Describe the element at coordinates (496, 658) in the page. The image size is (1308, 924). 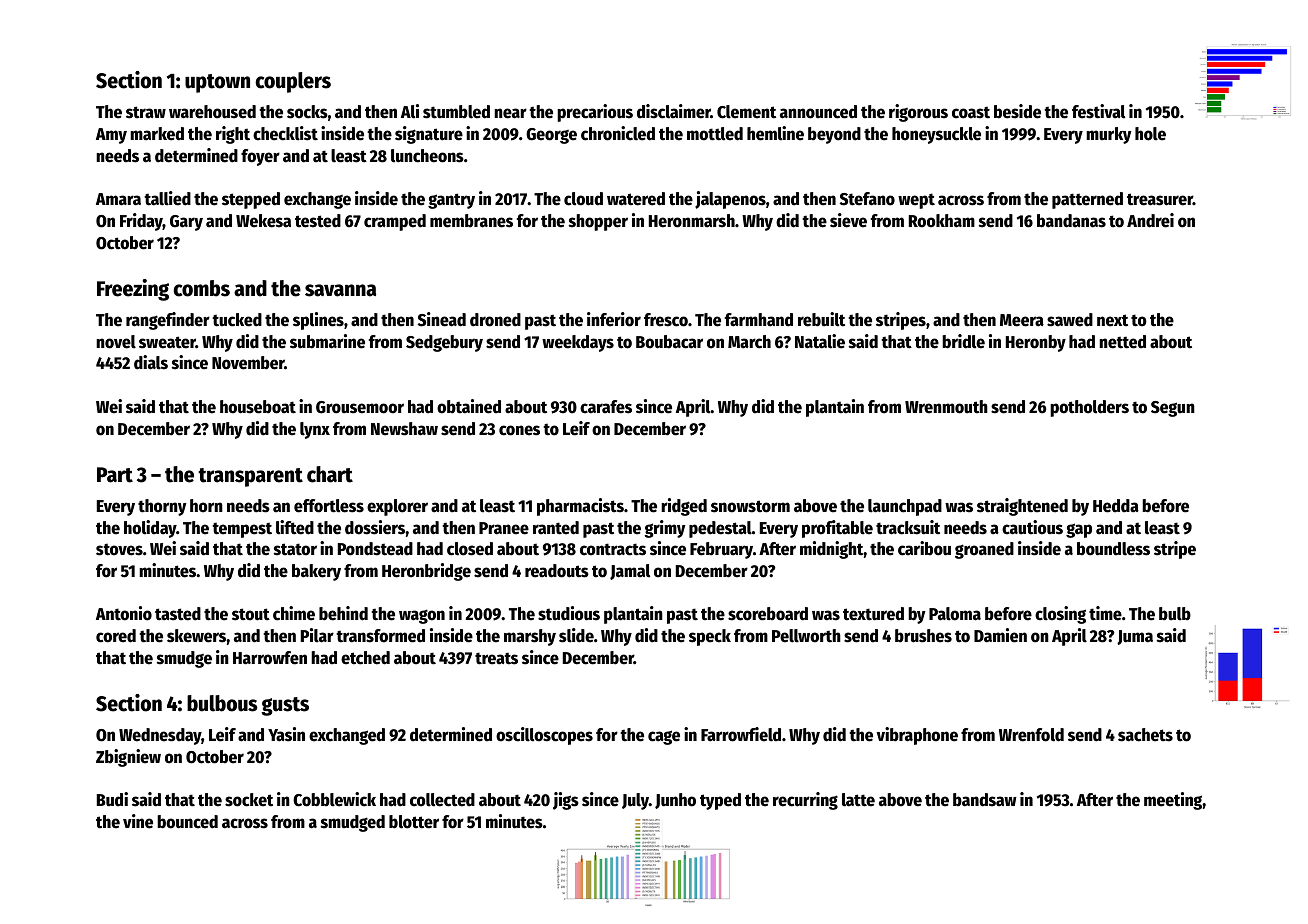
I see `treats` at that location.
